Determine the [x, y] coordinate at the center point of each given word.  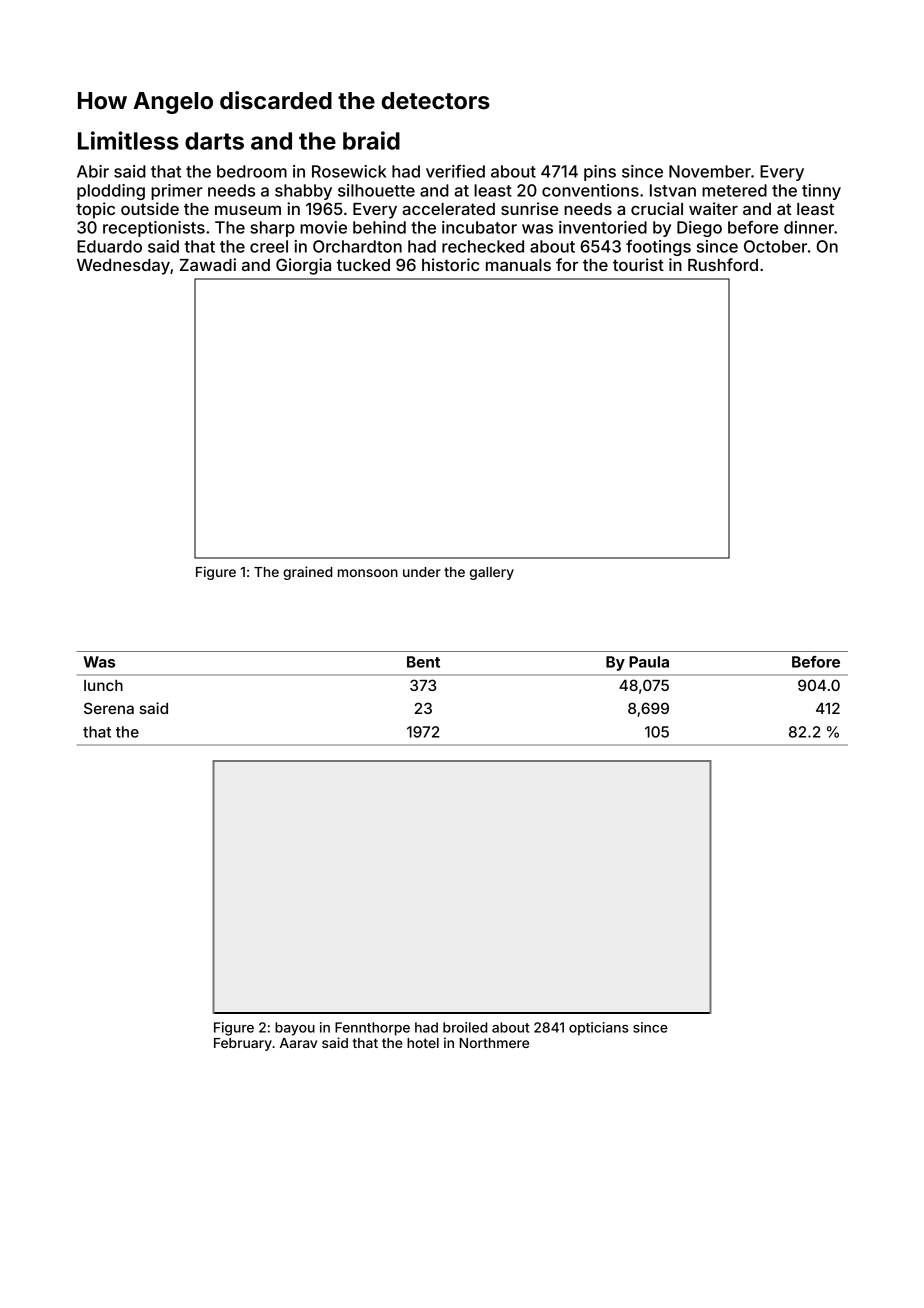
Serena [109, 708]
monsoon [368, 573]
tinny [821, 192]
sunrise [529, 208]
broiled [465, 1027]
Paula [649, 662]
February [243, 1044]
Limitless [128, 140]
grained [307, 573]
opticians [599, 1029]
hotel [423, 1043]
